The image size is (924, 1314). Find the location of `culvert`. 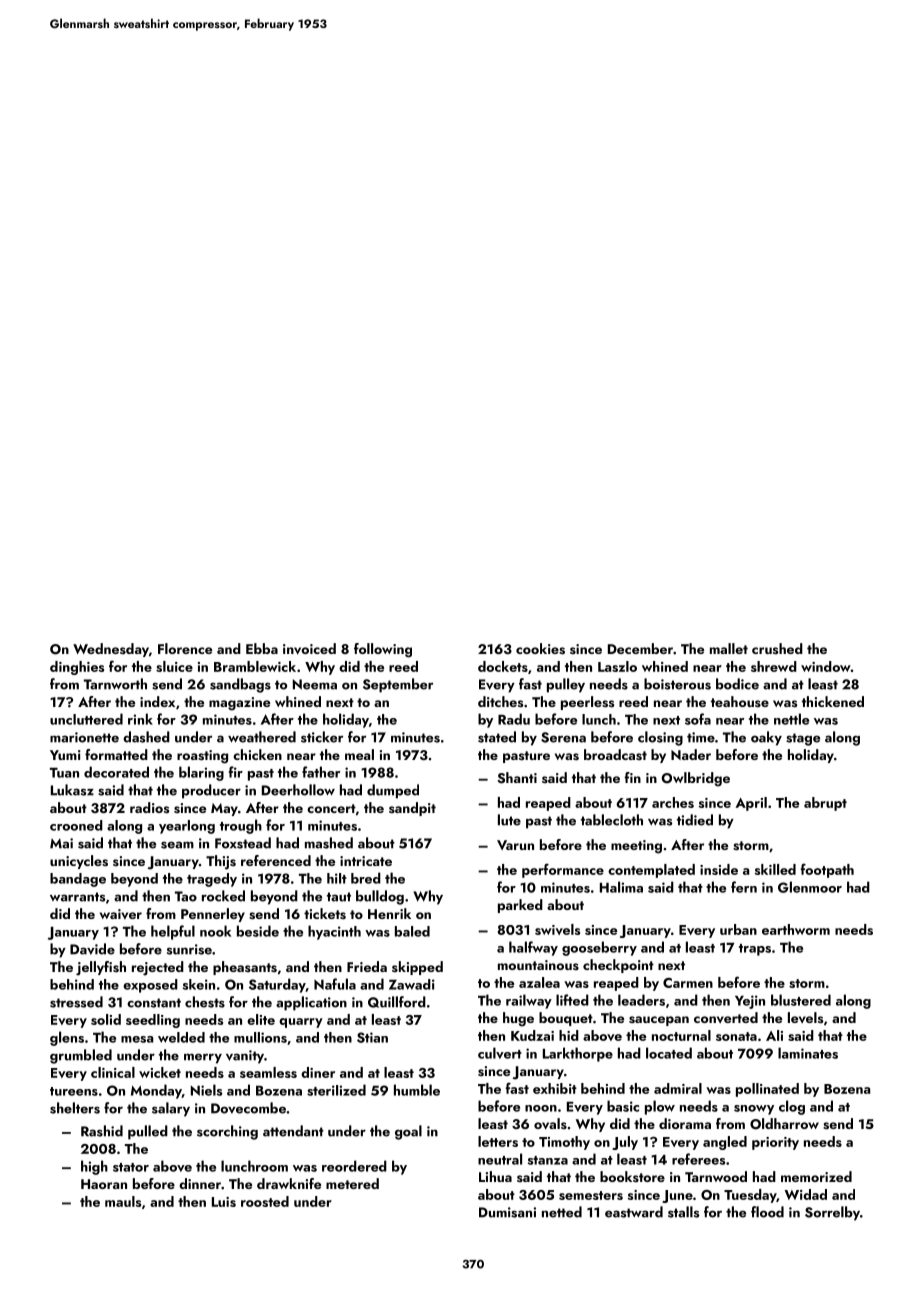

culvert is located at coordinates (500, 1053).
